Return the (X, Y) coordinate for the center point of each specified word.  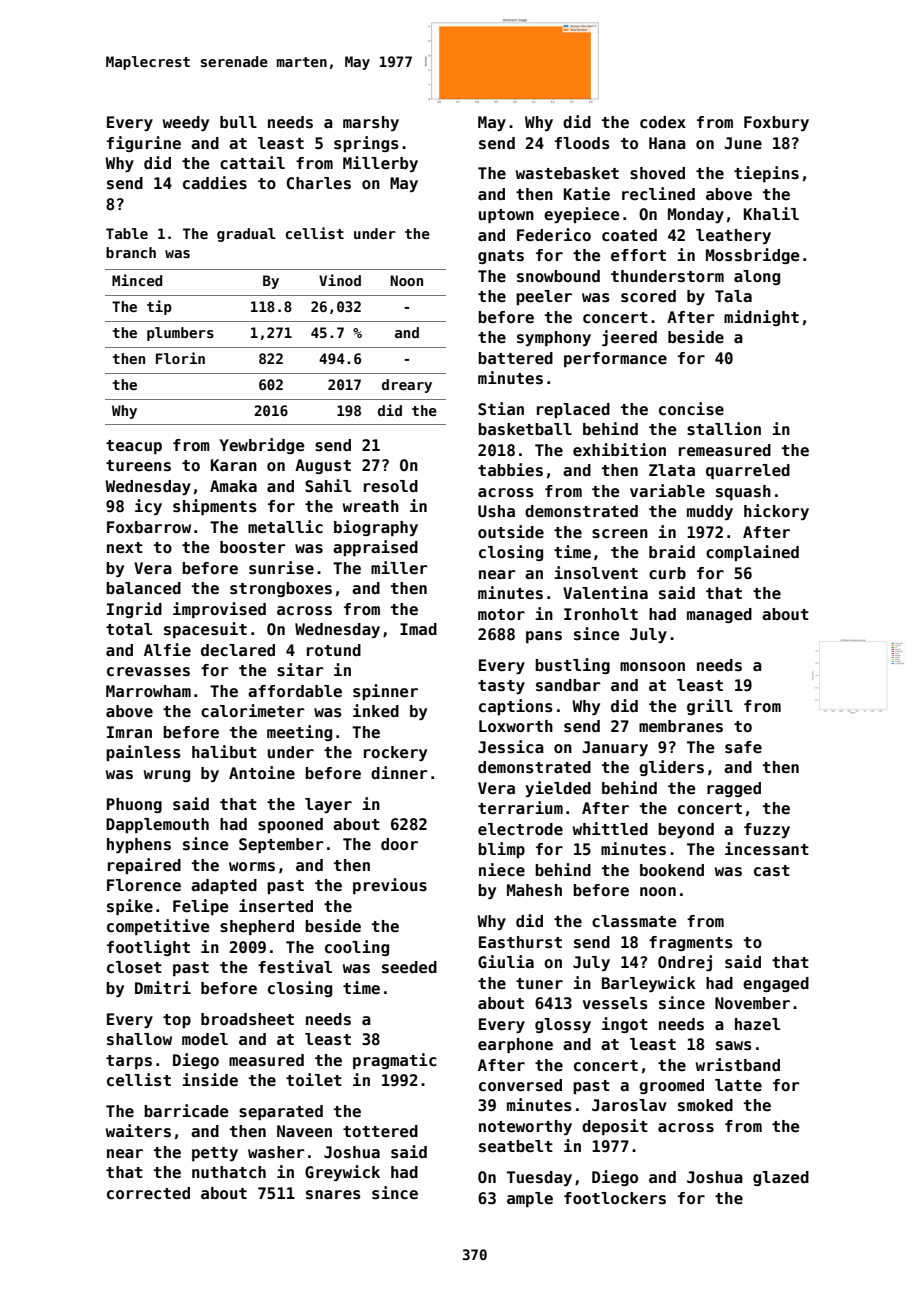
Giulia (506, 961)
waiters (138, 1131)
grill (710, 707)
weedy (186, 123)
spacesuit (205, 630)
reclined (658, 194)
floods (582, 143)
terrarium (520, 808)
